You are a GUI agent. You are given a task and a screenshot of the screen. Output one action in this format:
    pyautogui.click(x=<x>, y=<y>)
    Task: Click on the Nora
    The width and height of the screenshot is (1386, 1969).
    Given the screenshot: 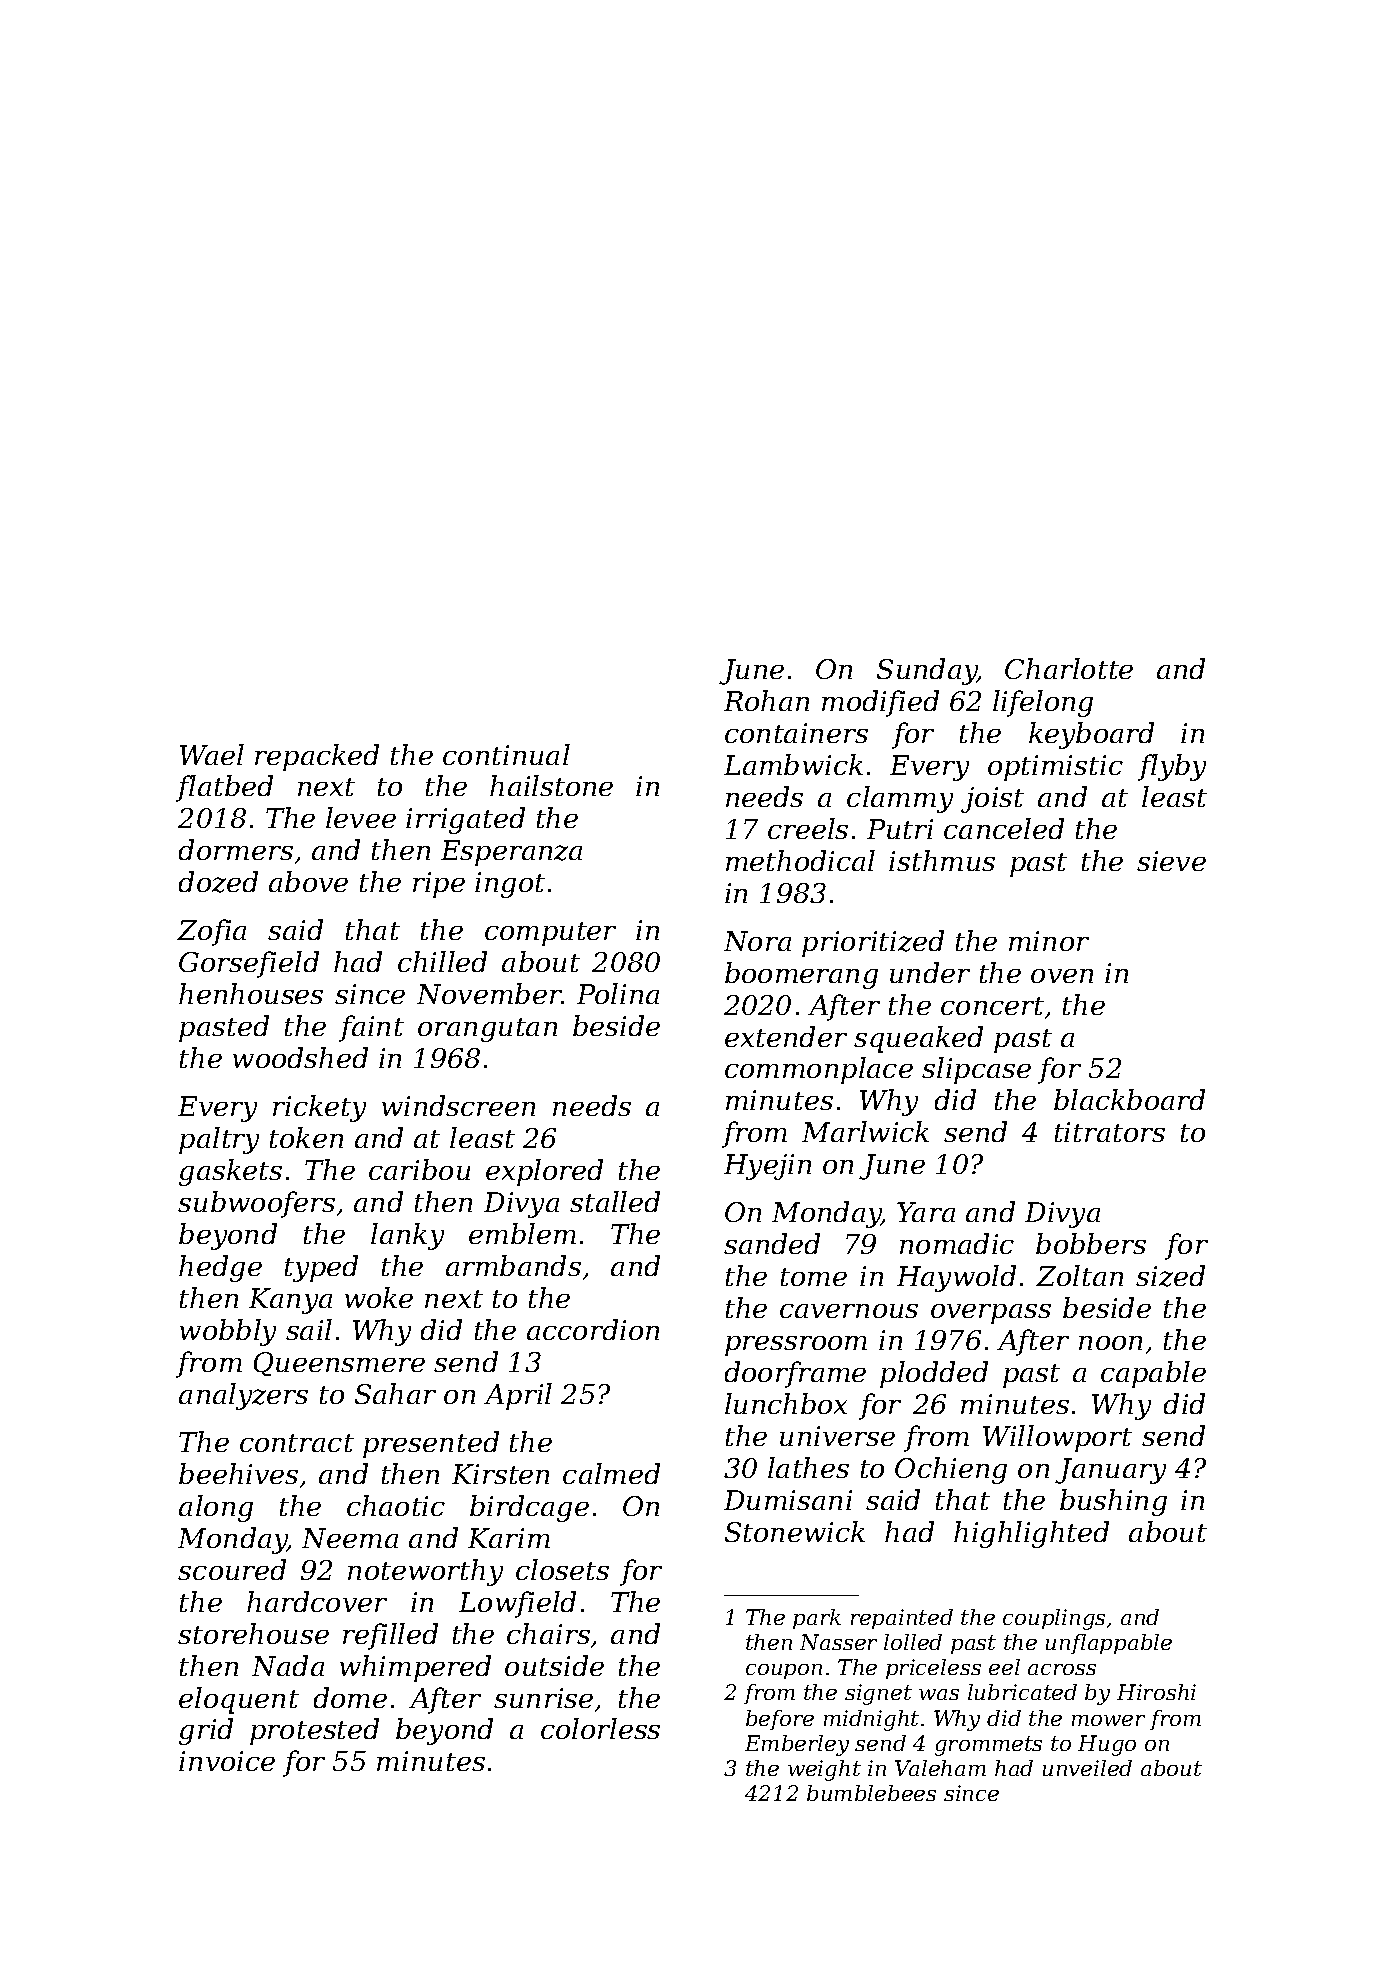 What is the action you would take?
    pyautogui.click(x=757, y=941)
